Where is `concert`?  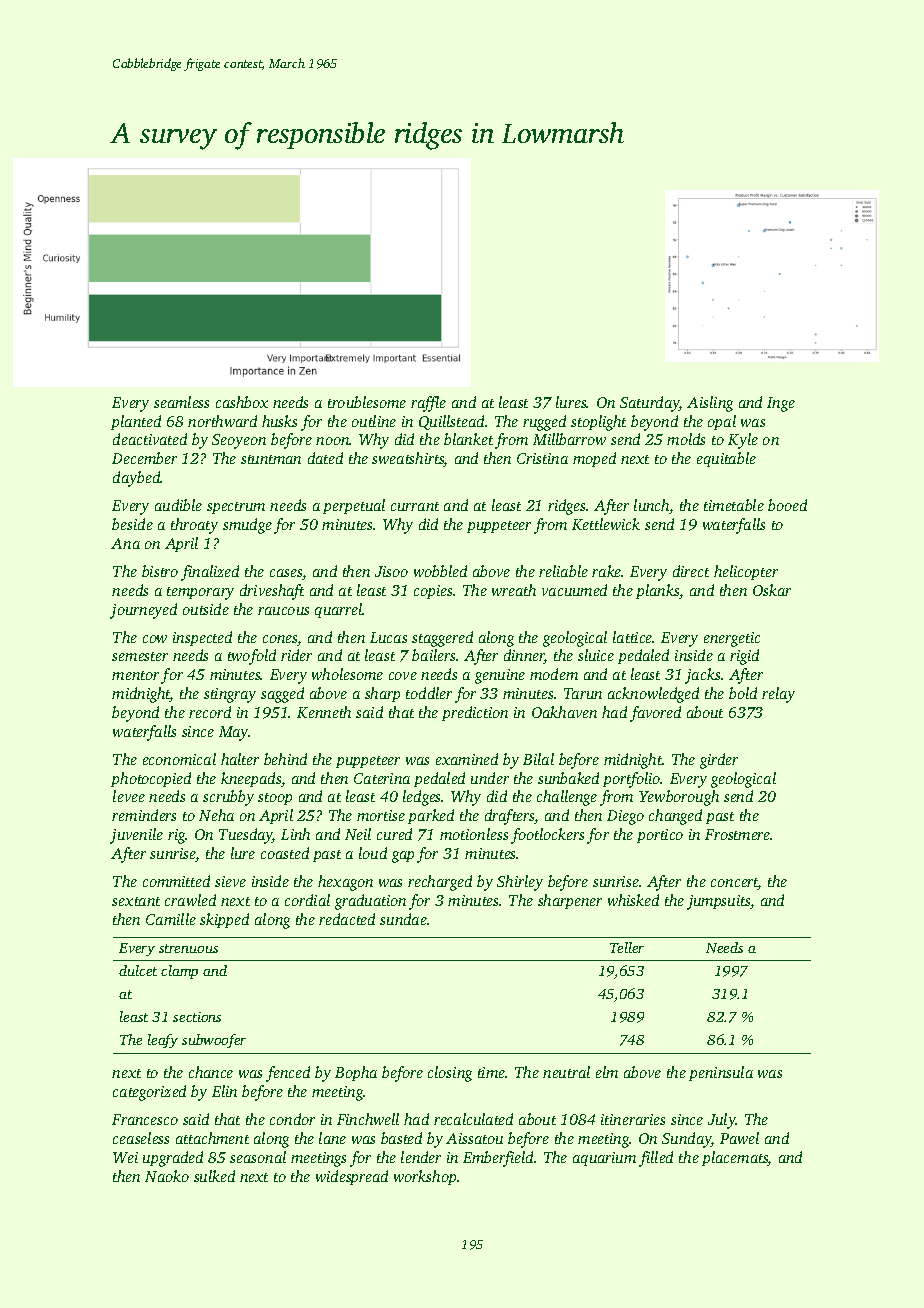
concert is located at coordinates (735, 884).
